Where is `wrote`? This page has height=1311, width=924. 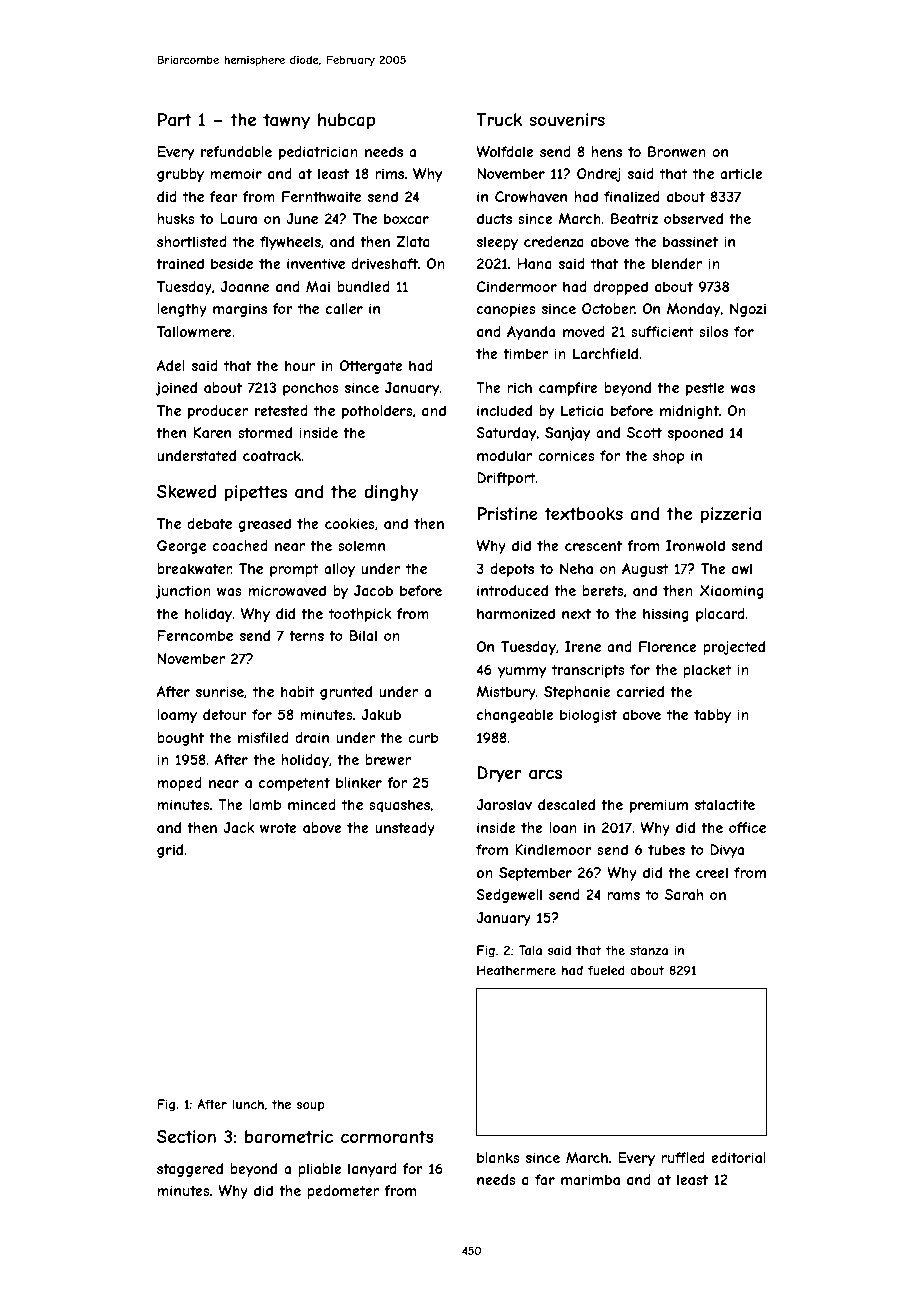 wrote is located at coordinates (278, 828).
